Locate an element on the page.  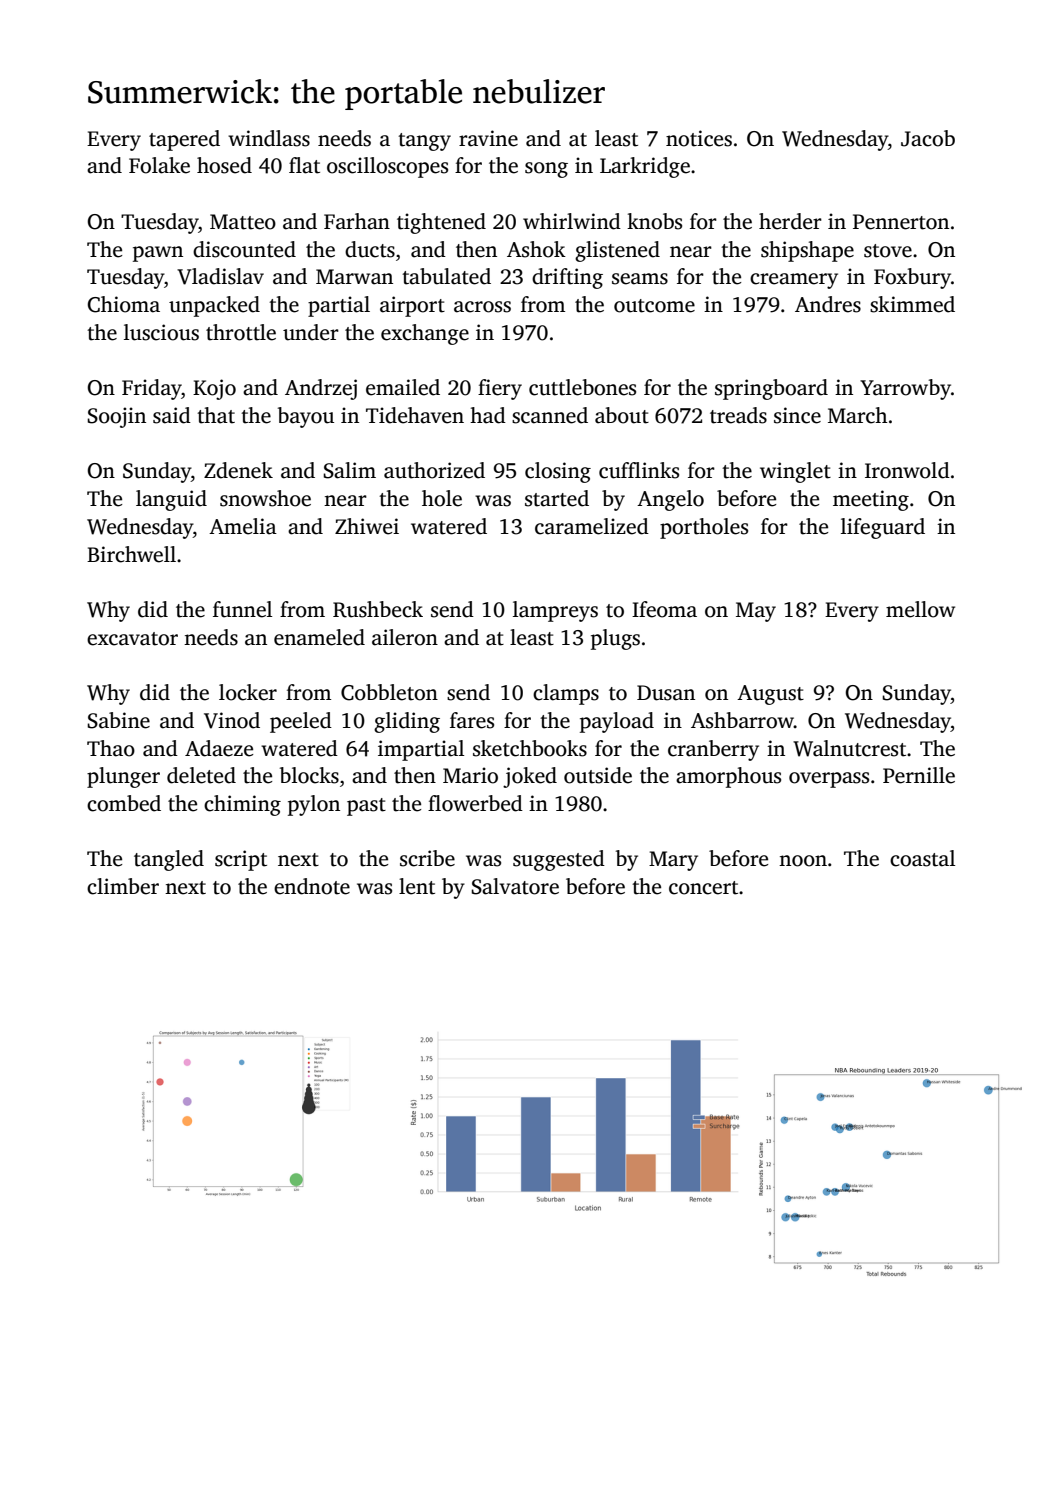
scribe is located at coordinates (427, 858).
